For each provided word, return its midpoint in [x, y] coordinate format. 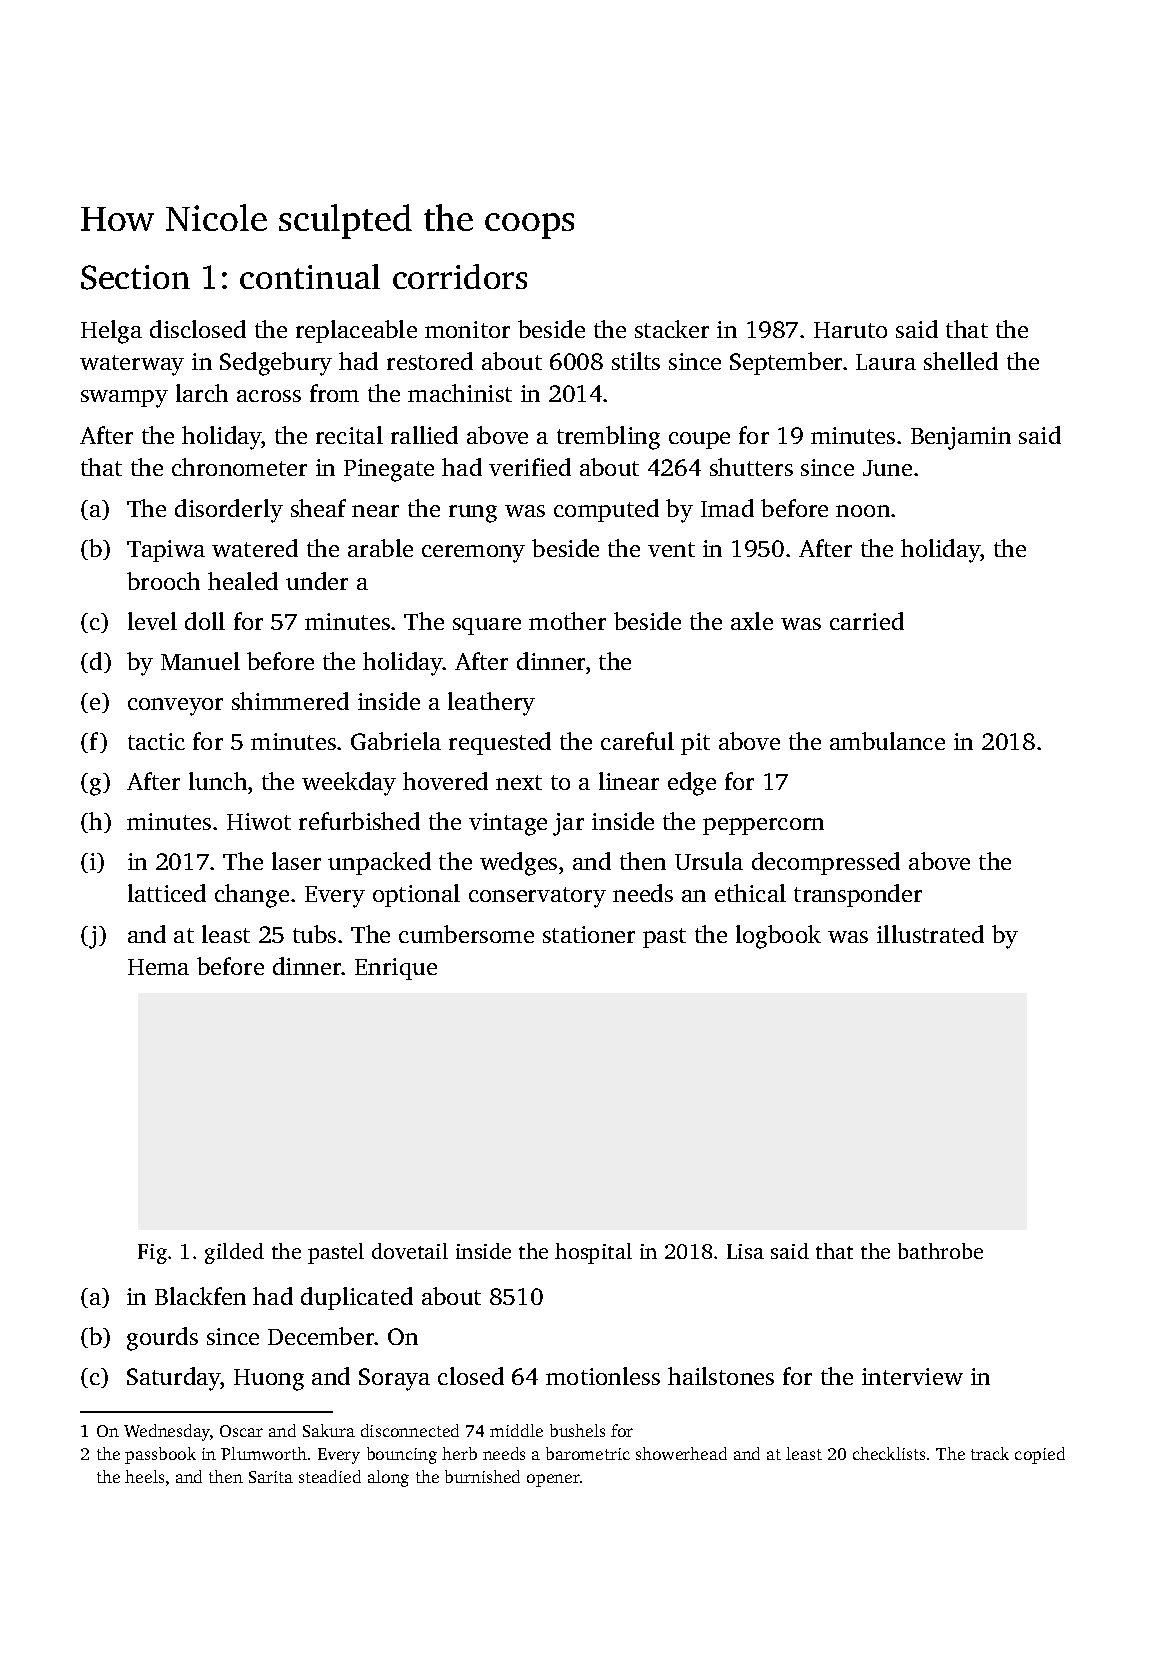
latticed [167, 893]
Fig [152, 1254]
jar [568, 824]
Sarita [271, 1477]
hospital [593, 1253]
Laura [886, 362]
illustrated [930, 934]
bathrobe [940, 1251]
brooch [163, 581]
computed [606, 510]
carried [867, 621]
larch [202, 393]
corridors [460, 276]
